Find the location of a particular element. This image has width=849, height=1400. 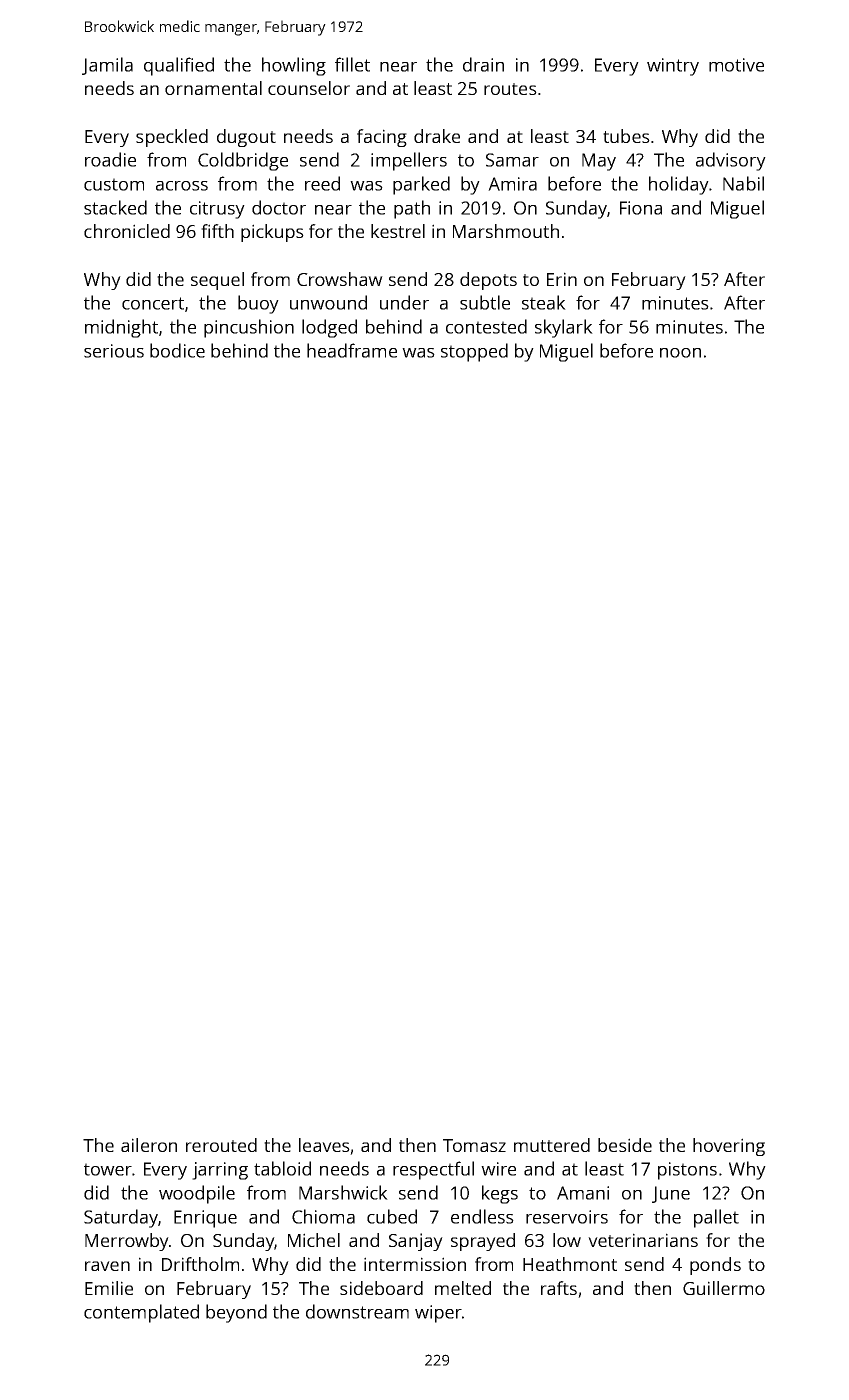

chronicled is located at coordinates (127, 231).
